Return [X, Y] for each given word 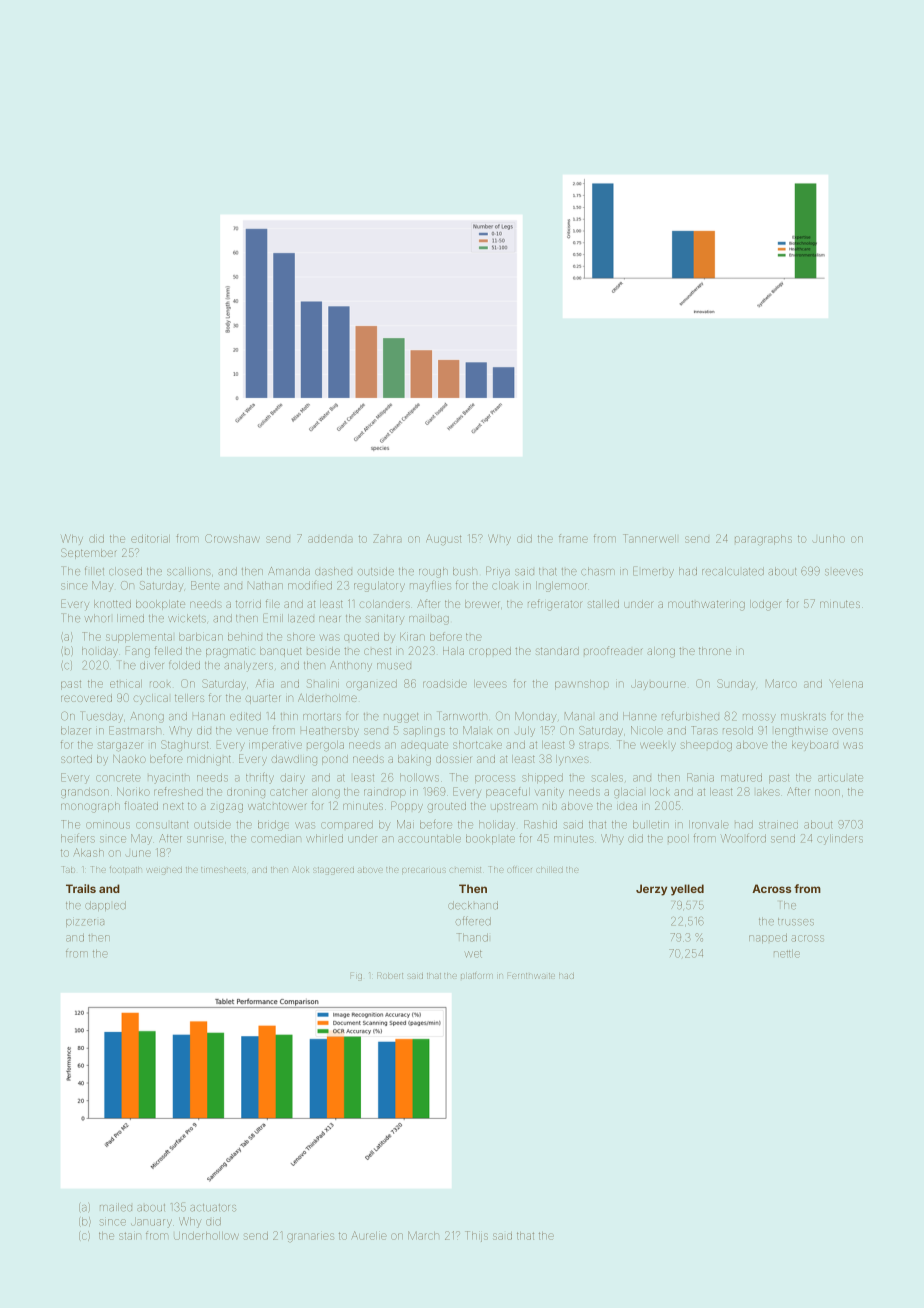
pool [678, 838]
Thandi [472, 937]
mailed [116, 1207]
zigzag [227, 808]
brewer [482, 604]
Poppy [407, 806]
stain [130, 1236]
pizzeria [85, 923]
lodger [765, 605]
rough [433, 572]
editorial [150, 539]
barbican [201, 637]
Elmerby [653, 571]
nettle [787, 954]
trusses [796, 922]
